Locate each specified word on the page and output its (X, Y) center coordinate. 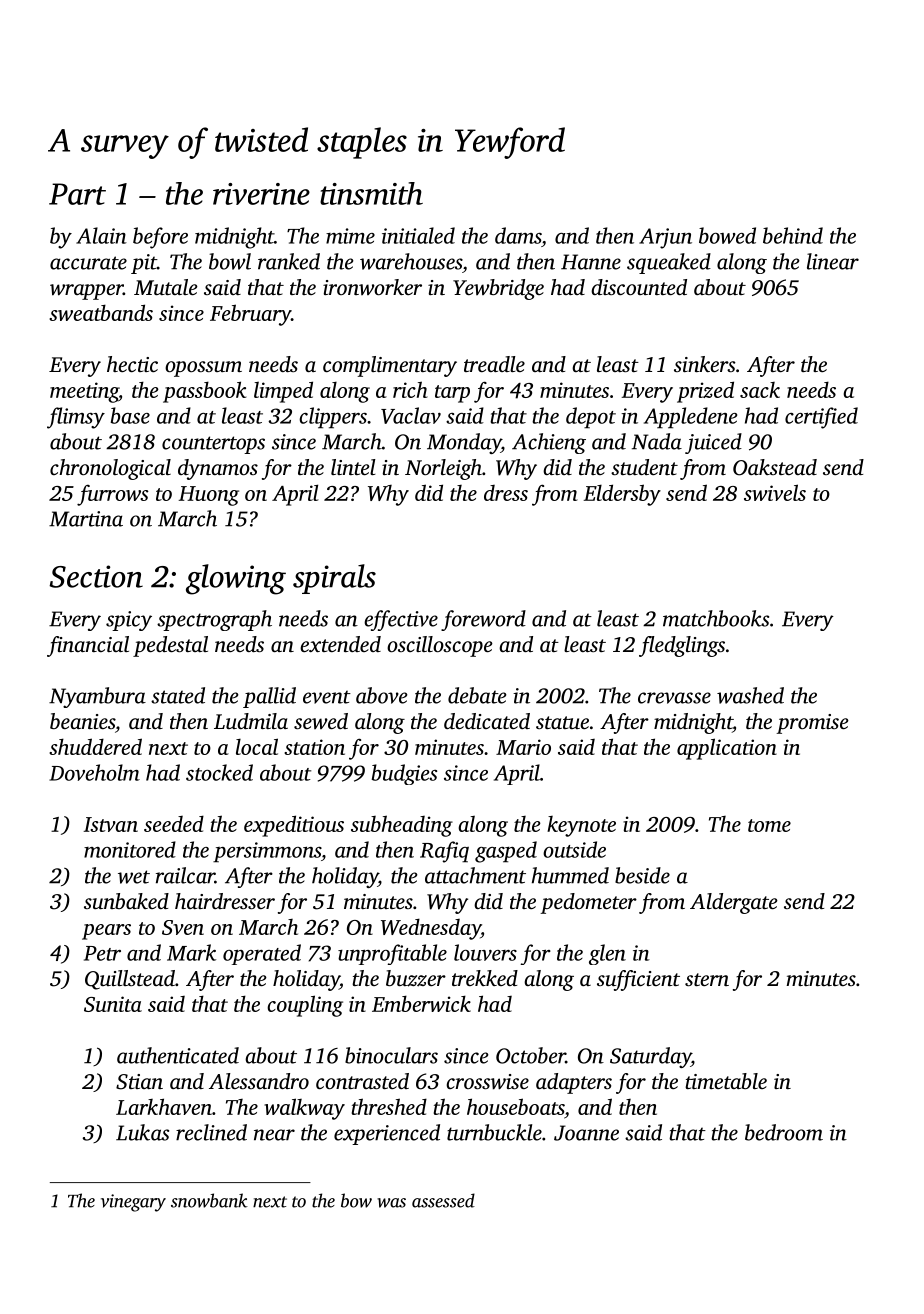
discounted (639, 287)
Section (96, 576)
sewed (321, 721)
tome (769, 825)
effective (401, 620)
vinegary (133, 1203)
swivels (775, 492)
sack (760, 390)
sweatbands (101, 312)
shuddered (95, 746)
